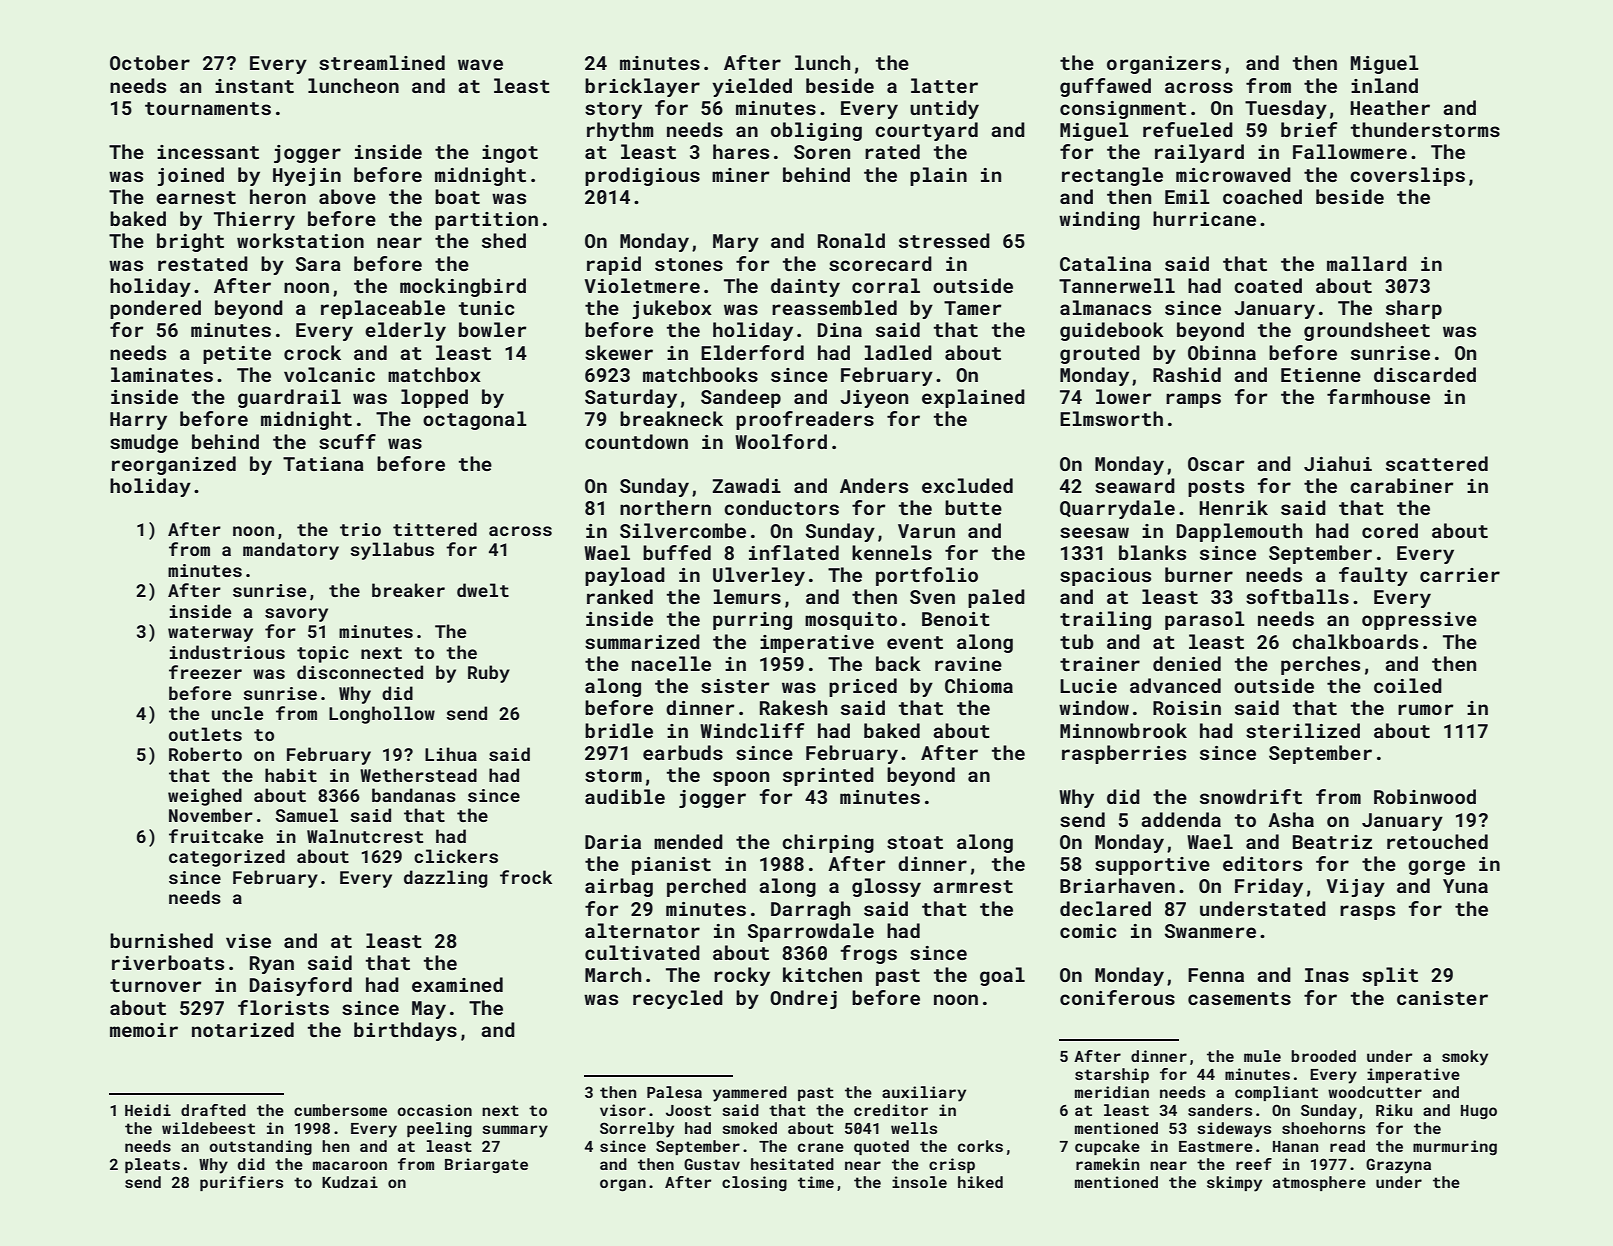  I want to click on Dapplemouth, so click(1239, 532).
